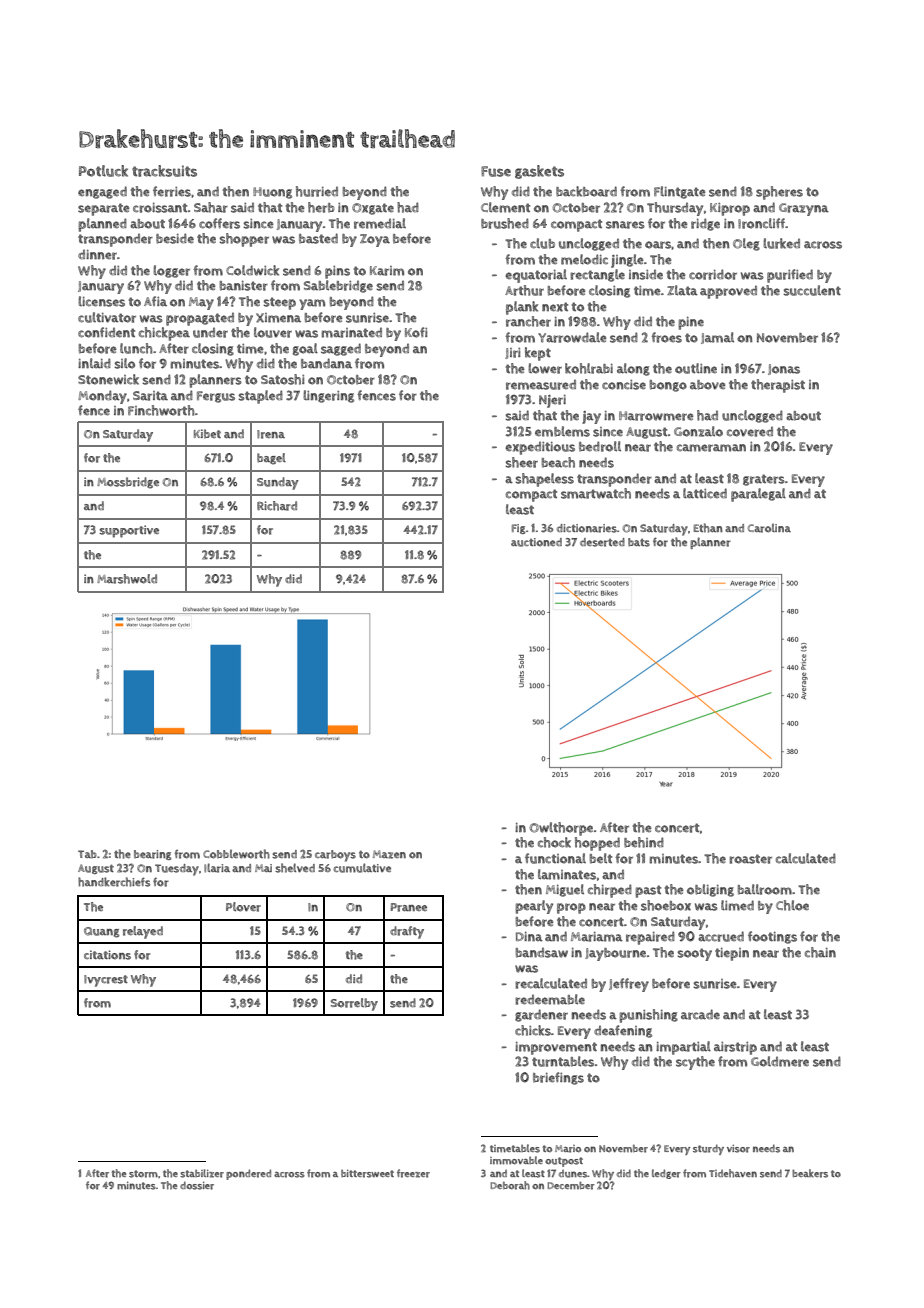  I want to click on Flintgate, so click(680, 192).
